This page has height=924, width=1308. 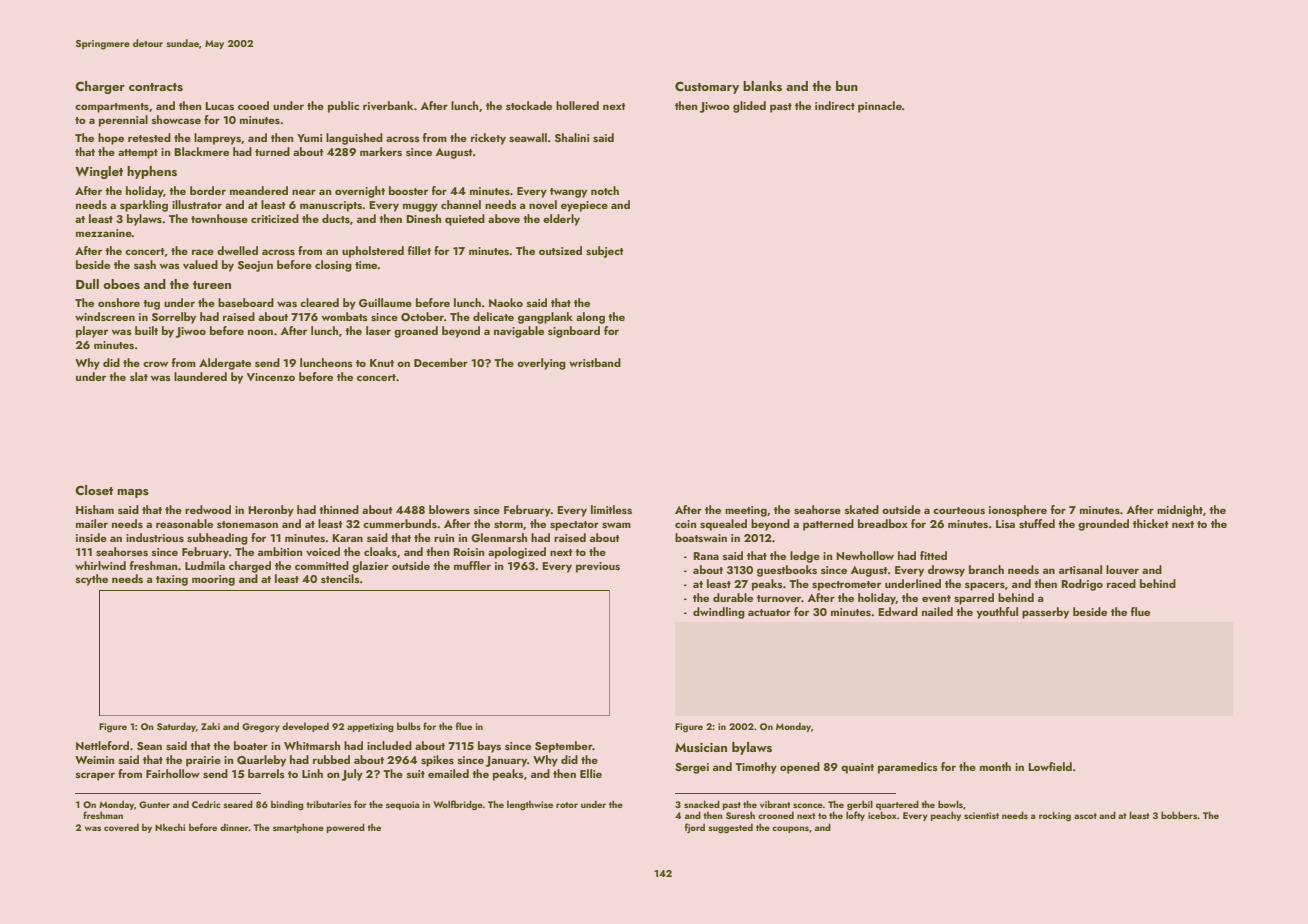 I want to click on pinnacle, so click(x=880, y=107).
